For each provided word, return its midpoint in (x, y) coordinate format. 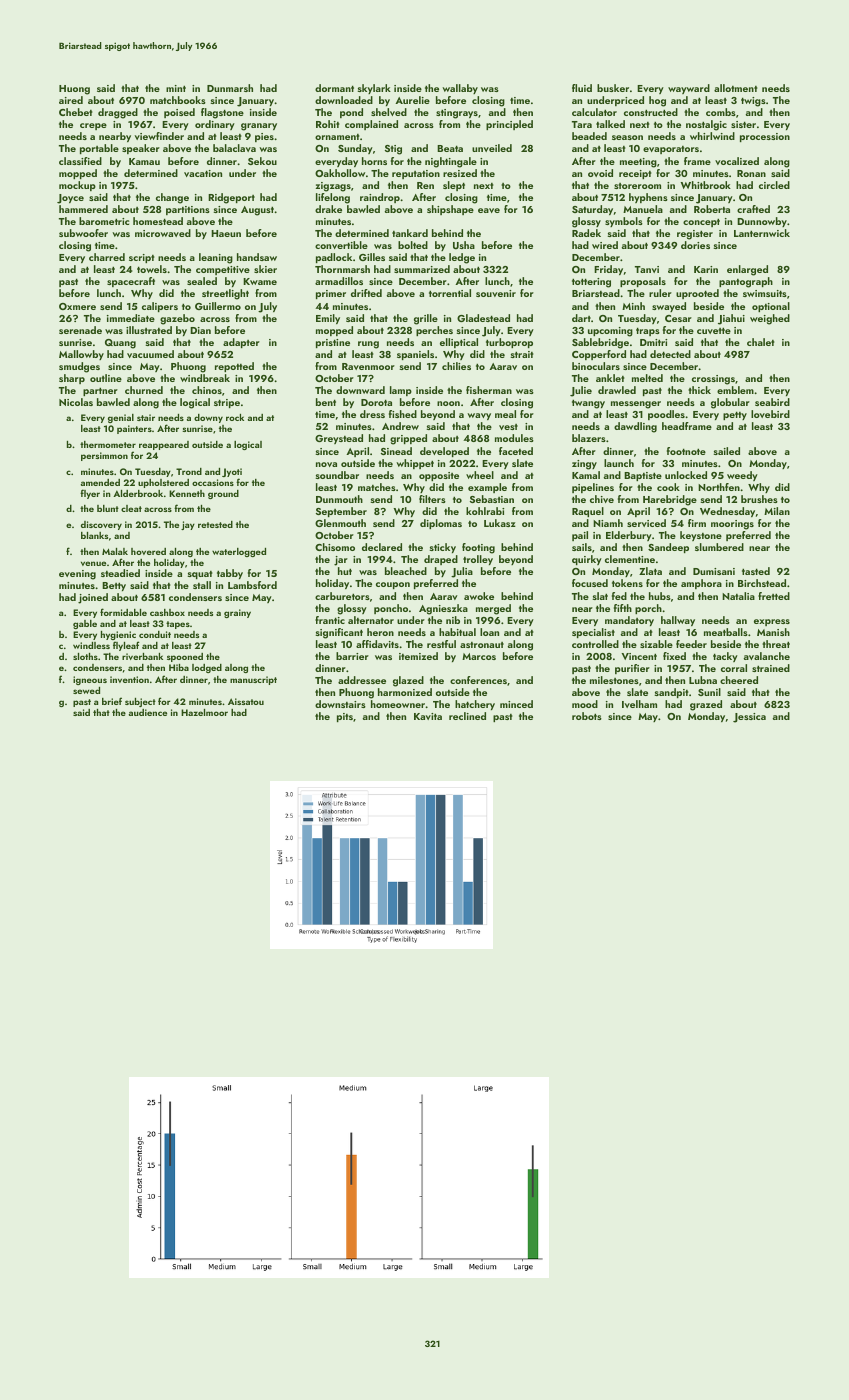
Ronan (751, 173)
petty (735, 415)
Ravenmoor (368, 366)
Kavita (428, 716)
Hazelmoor (204, 712)
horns (374, 161)
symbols (624, 222)
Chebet (76, 112)
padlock (334, 258)
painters (134, 429)
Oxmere (77, 306)
